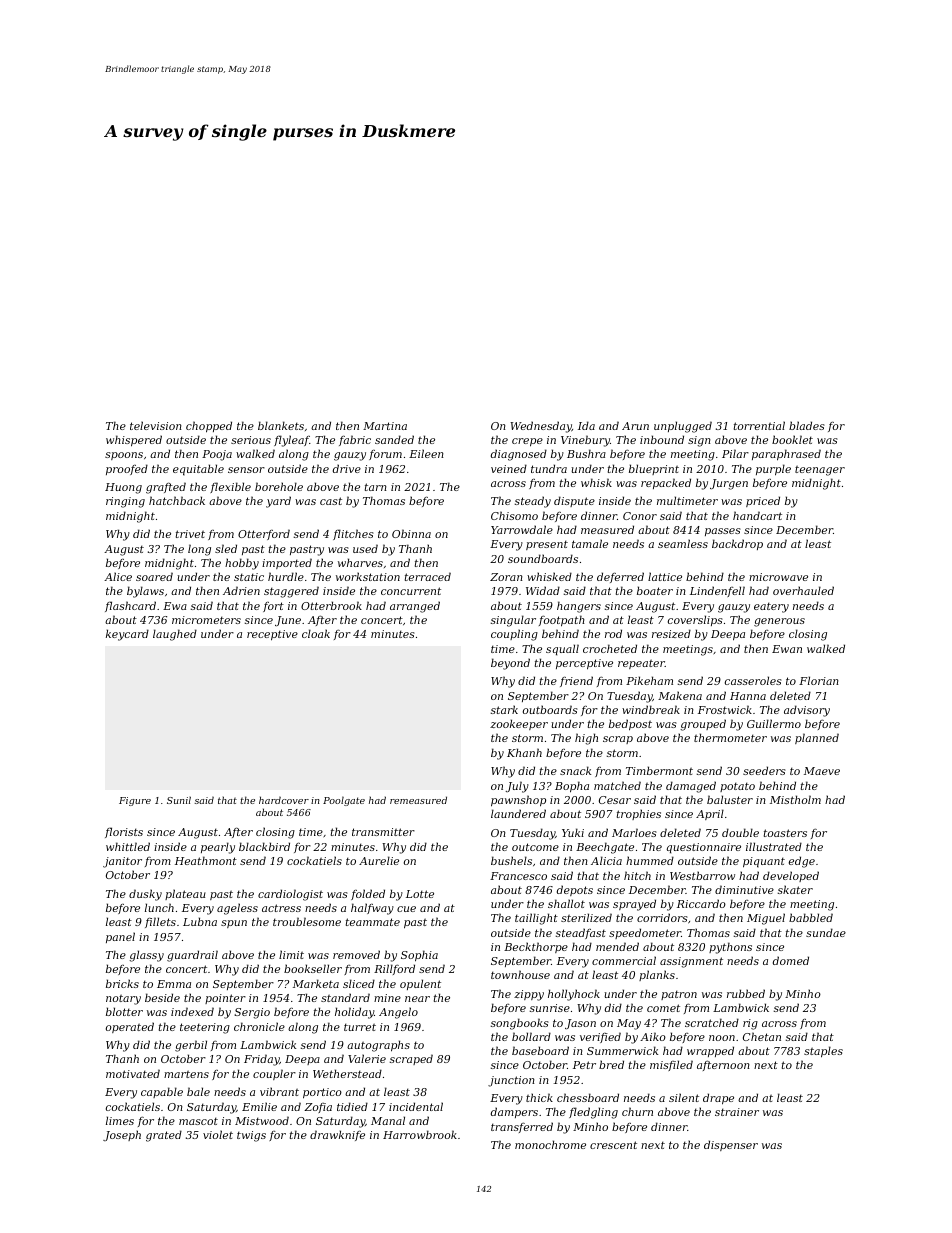 The image size is (952, 1233). Describe the element at coordinates (316, 633) in the screenshot. I see `cloak` at that location.
